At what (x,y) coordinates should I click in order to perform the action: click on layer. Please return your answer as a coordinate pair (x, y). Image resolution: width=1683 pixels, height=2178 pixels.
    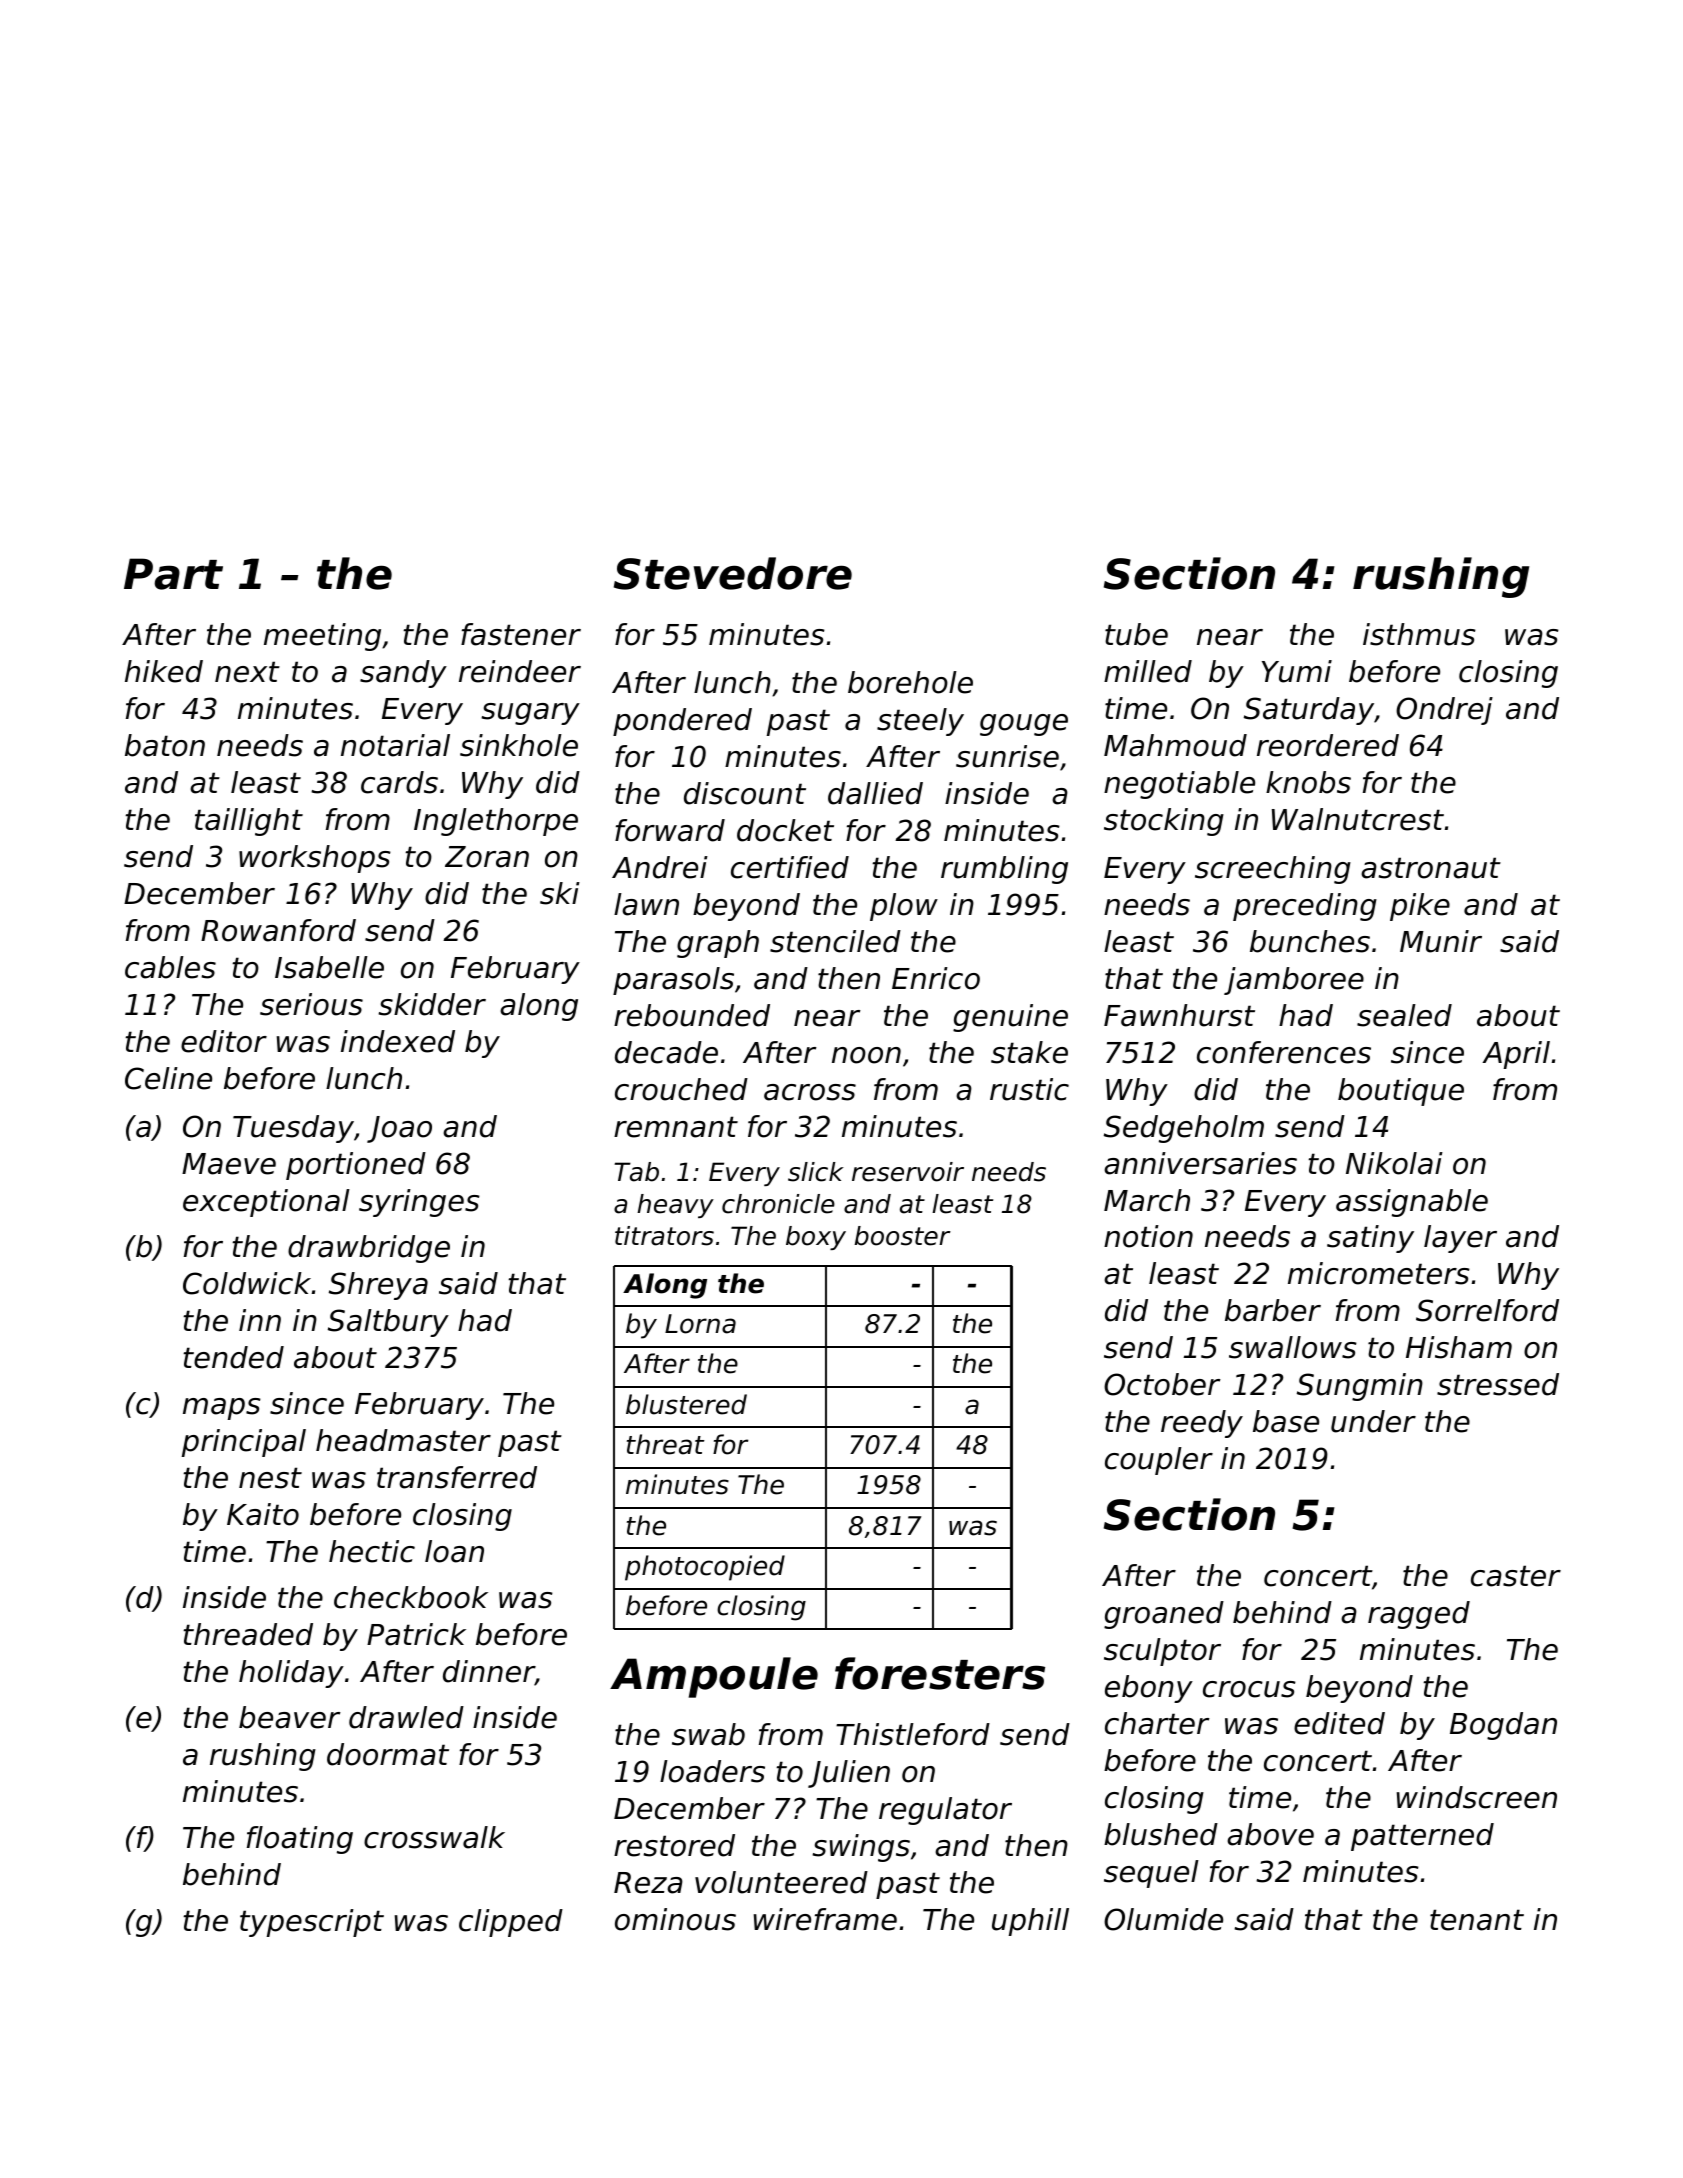
    Looking at the image, I should click on (1460, 1239).
